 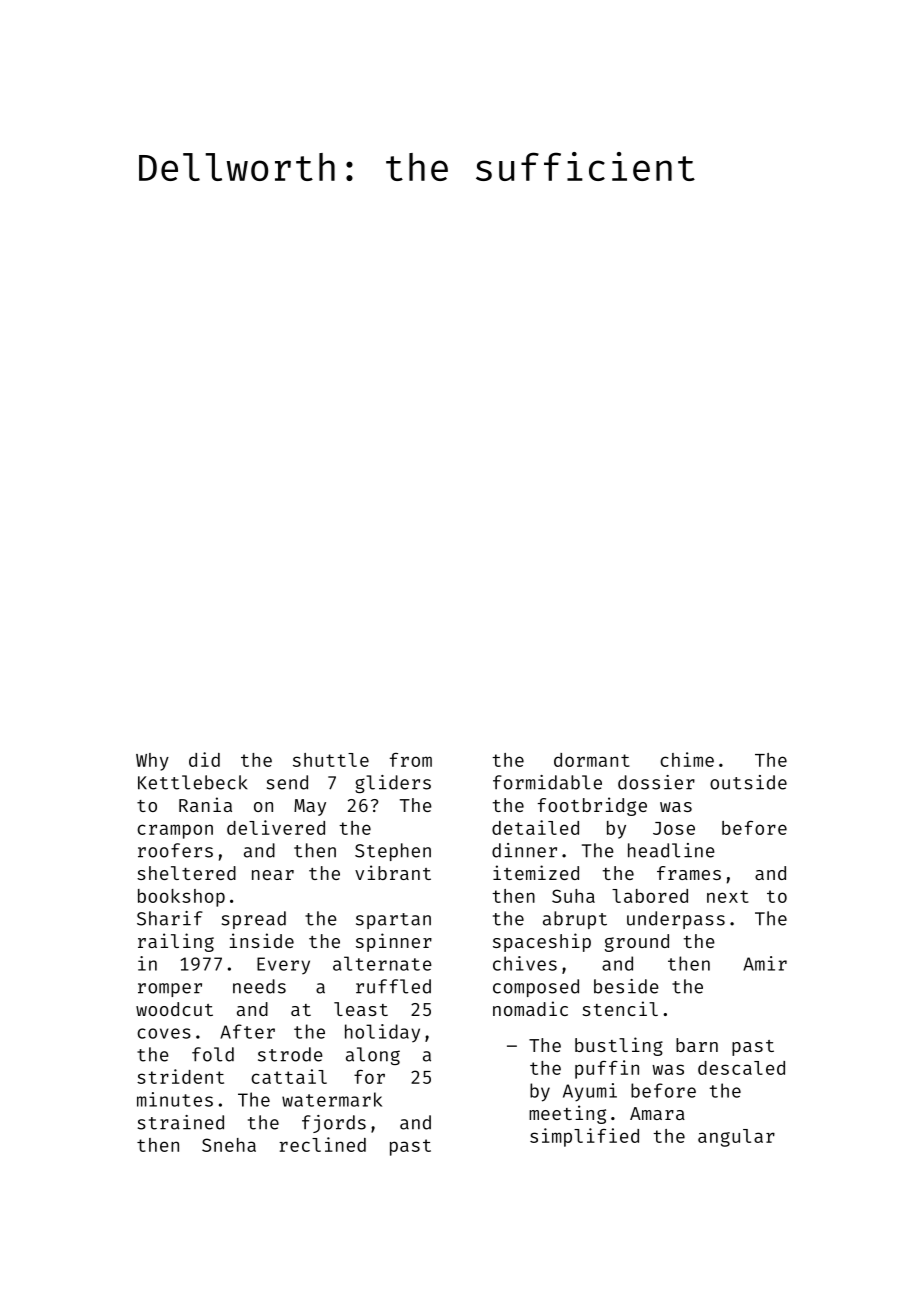 I want to click on coves, so click(x=164, y=1033).
